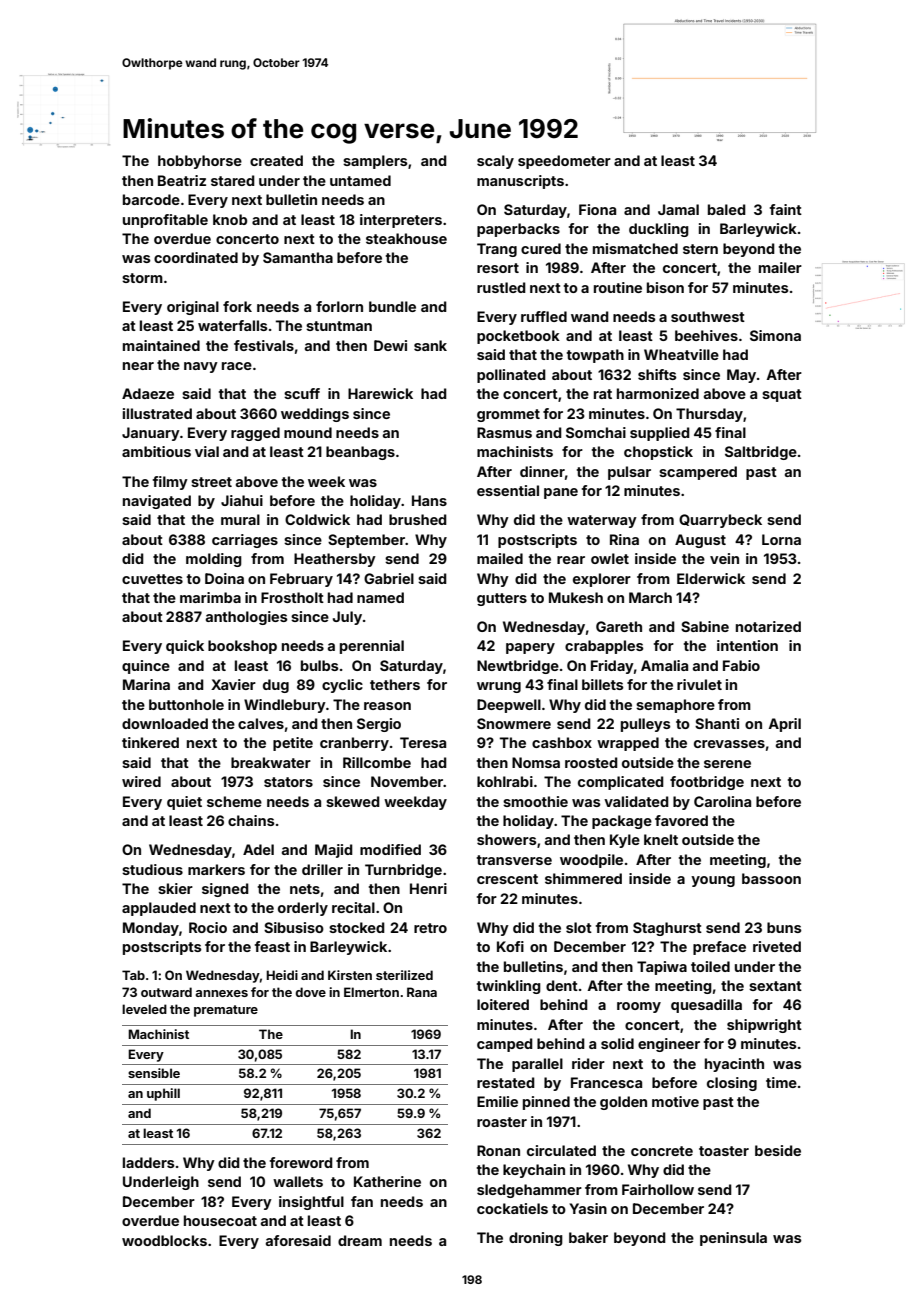 The width and height of the screenshot is (924, 1314). I want to click on favored, so click(681, 820).
